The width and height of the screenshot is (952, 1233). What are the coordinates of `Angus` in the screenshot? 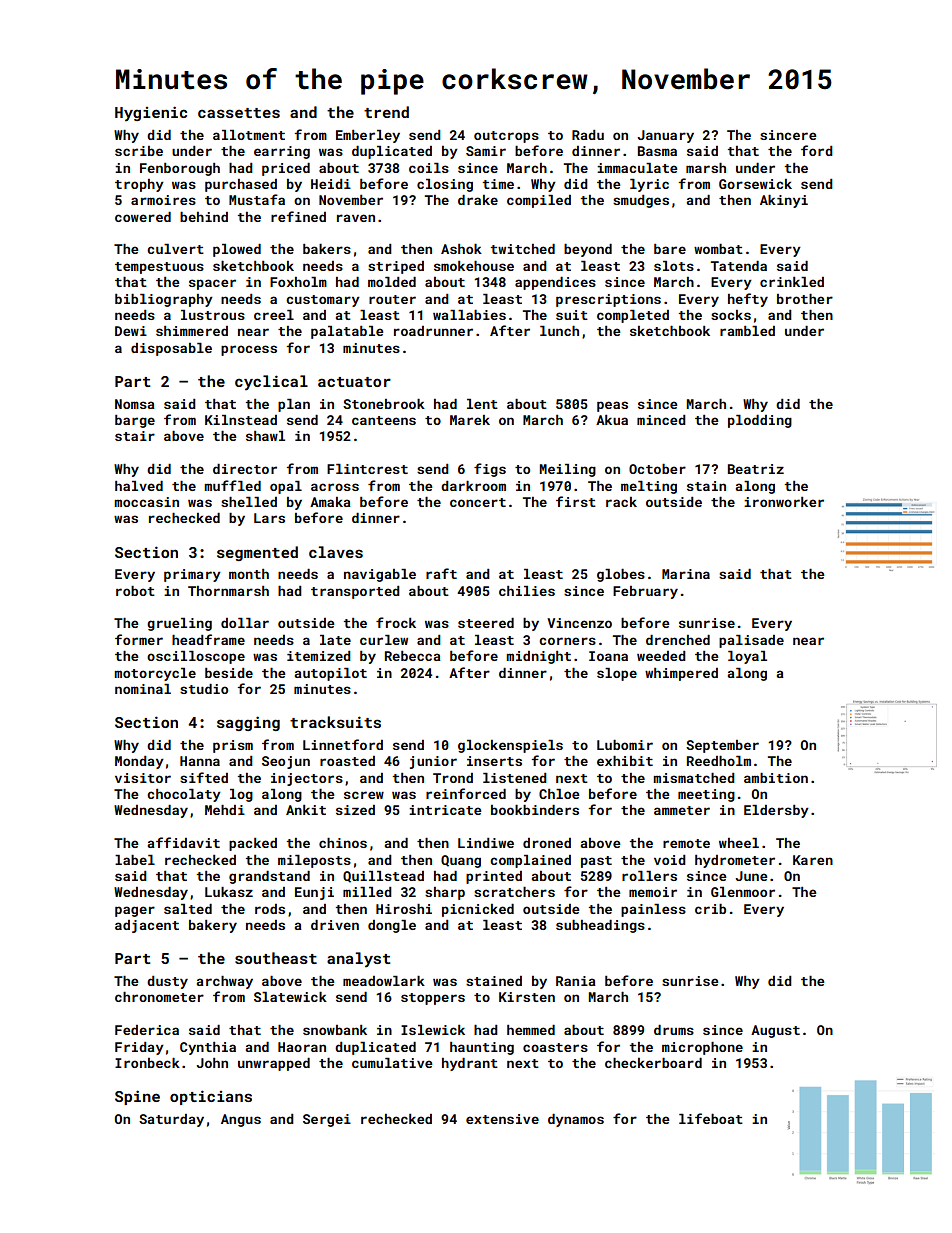 It's located at (241, 1120).
